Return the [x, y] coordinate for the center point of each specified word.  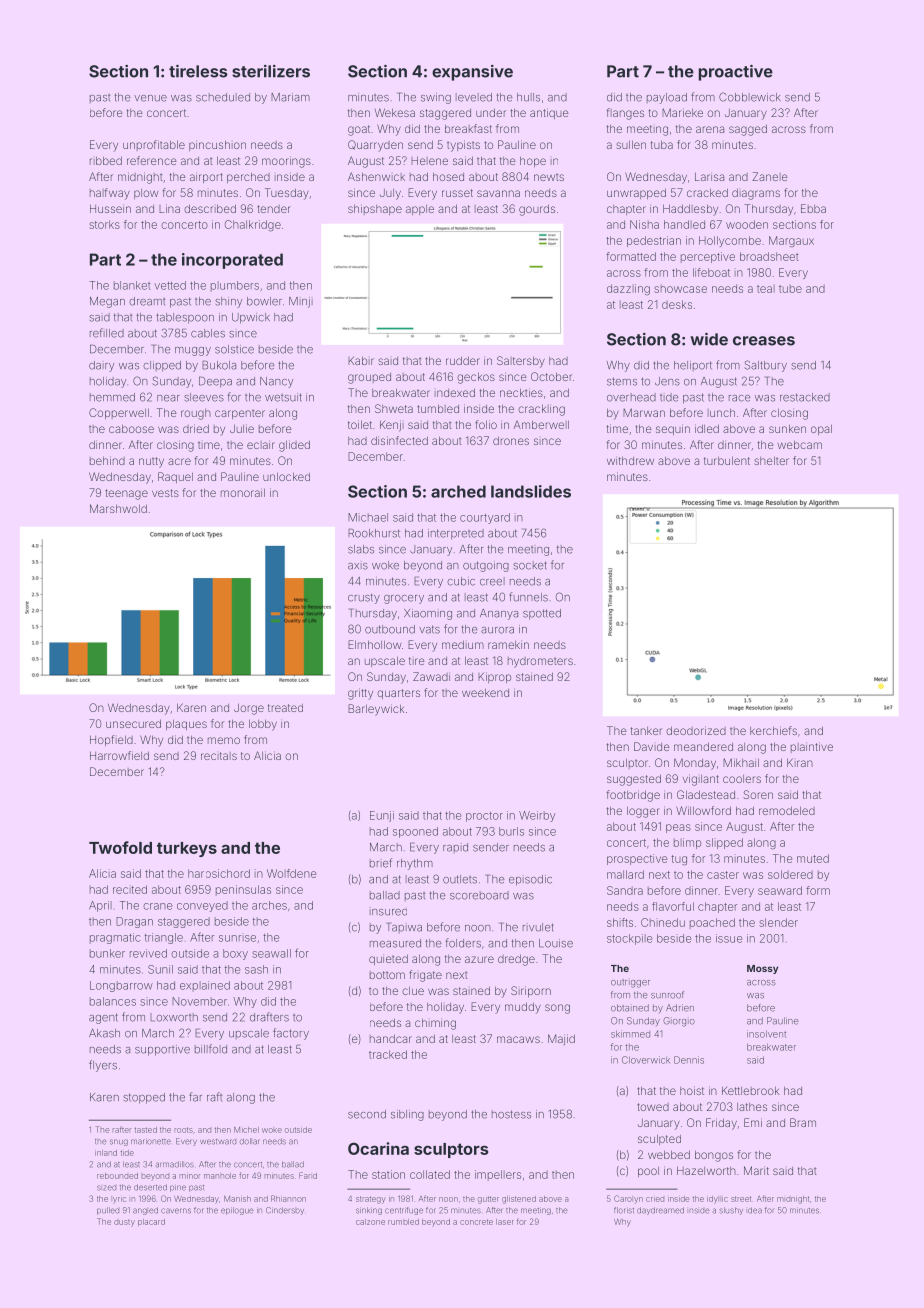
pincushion [217, 145]
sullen [631, 144]
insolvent [766, 1034]
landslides [531, 491]
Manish [237, 1199]
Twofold [120, 847]
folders [463, 943]
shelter [771, 460]
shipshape [375, 209]
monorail [243, 492]
